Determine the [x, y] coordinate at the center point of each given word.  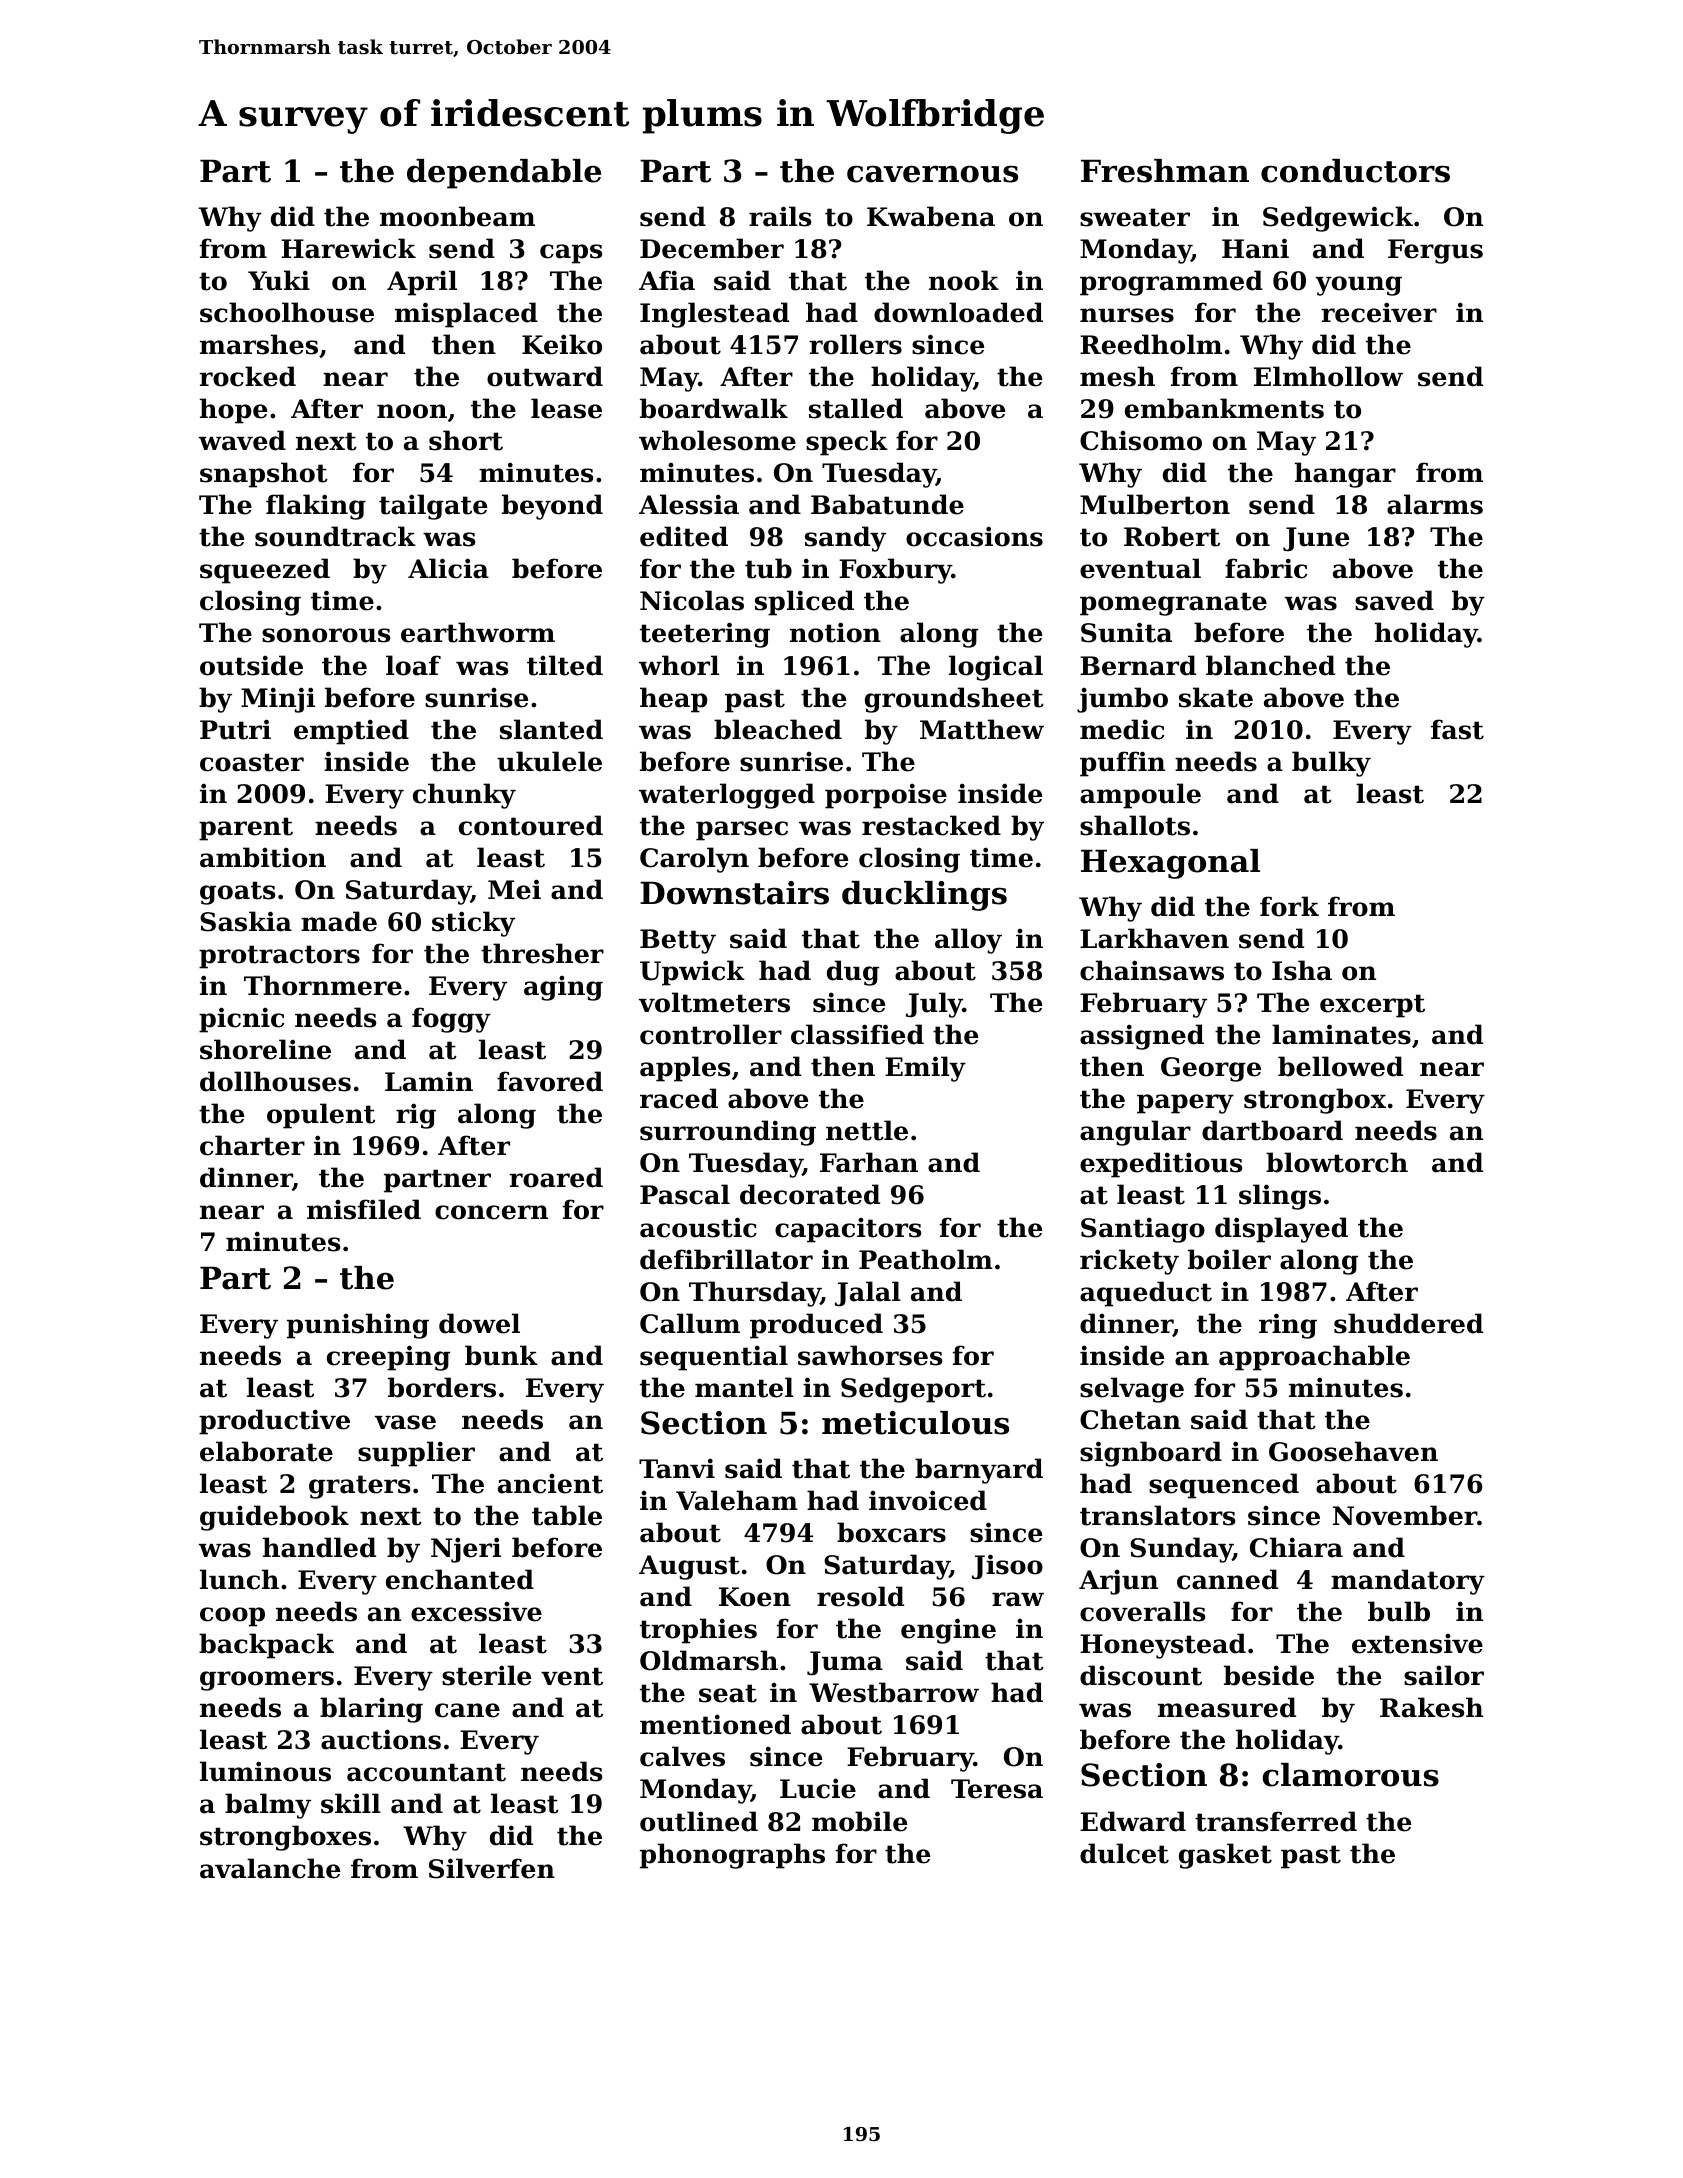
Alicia [448, 568]
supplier [416, 1454]
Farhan [869, 1162]
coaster [252, 762]
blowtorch [1337, 1162]
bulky [1331, 764]
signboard [1151, 1454]
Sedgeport [913, 1390]
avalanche [270, 1868]
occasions [974, 536]
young [1358, 286]
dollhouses [275, 1081]
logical [996, 668]
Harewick [348, 248]
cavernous [932, 174]
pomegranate [1173, 604]
